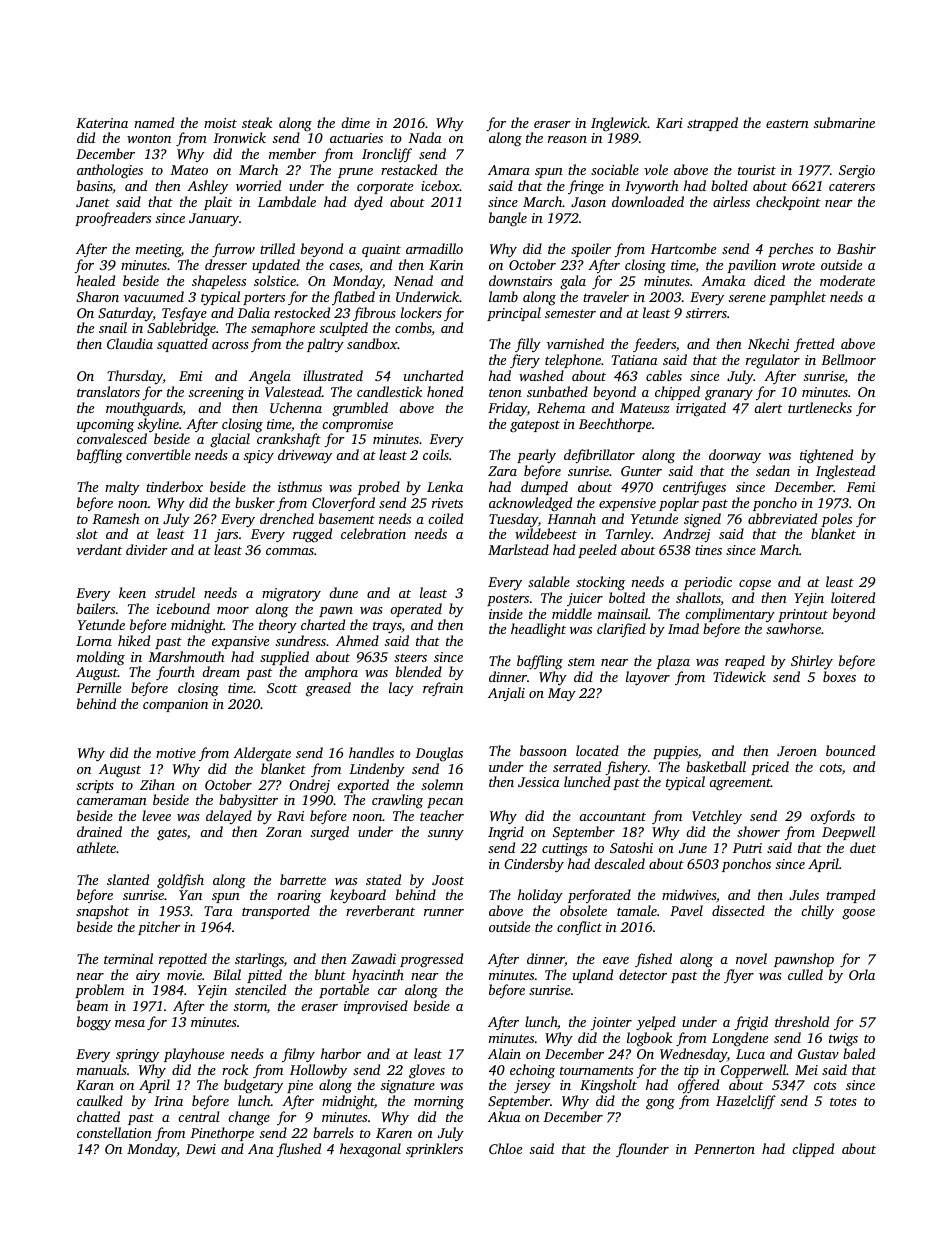 This screenshot has height=1233, width=952. I want to click on Irina, so click(168, 1101).
